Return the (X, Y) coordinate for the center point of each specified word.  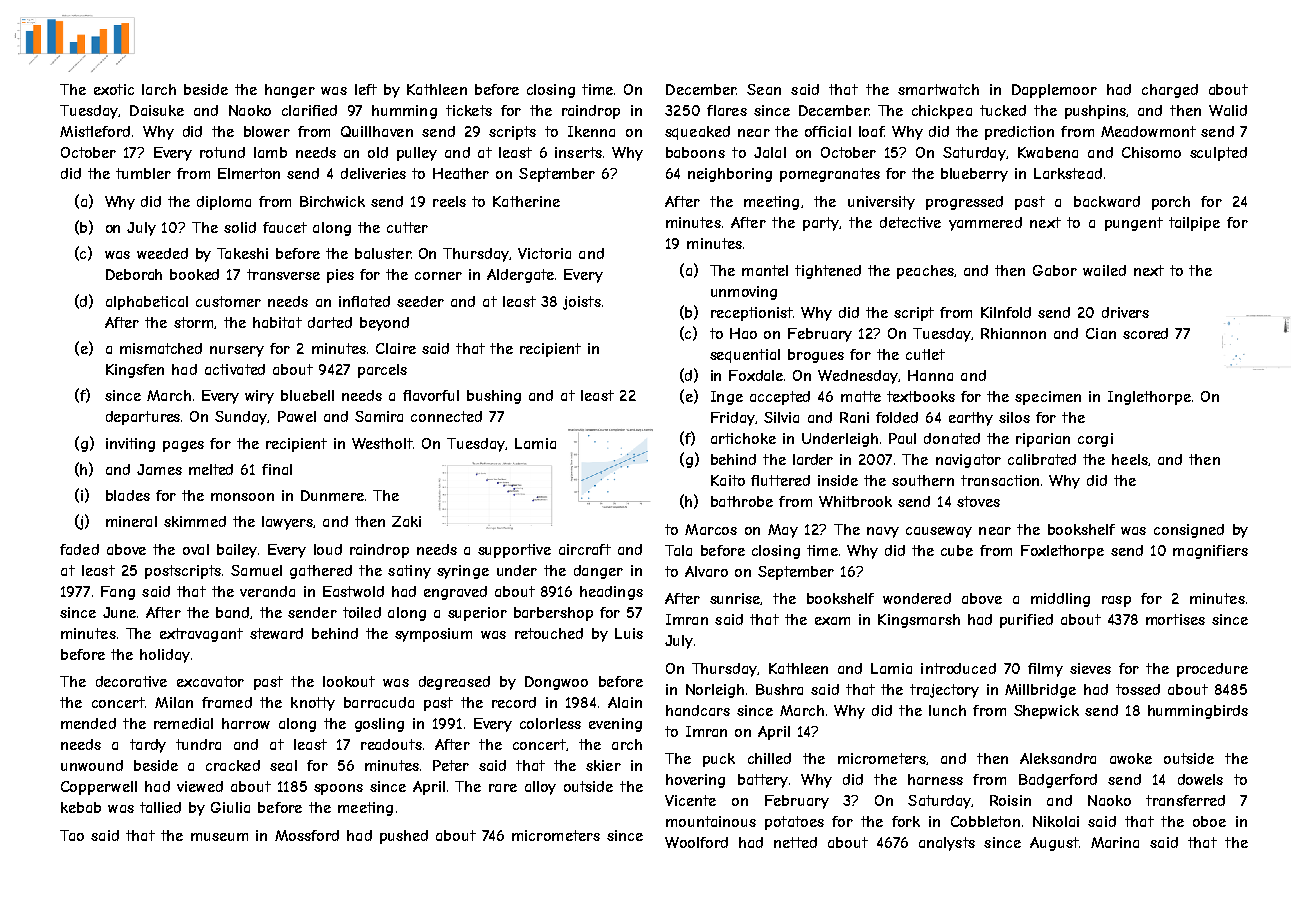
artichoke (743, 438)
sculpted (1218, 154)
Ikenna (591, 131)
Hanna (930, 375)
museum (219, 837)
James (159, 469)
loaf (871, 131)
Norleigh (715, 691)
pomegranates (830, 175)
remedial (183, 723)
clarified (309, 110)
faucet (285, 227)
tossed (1138, 689)
